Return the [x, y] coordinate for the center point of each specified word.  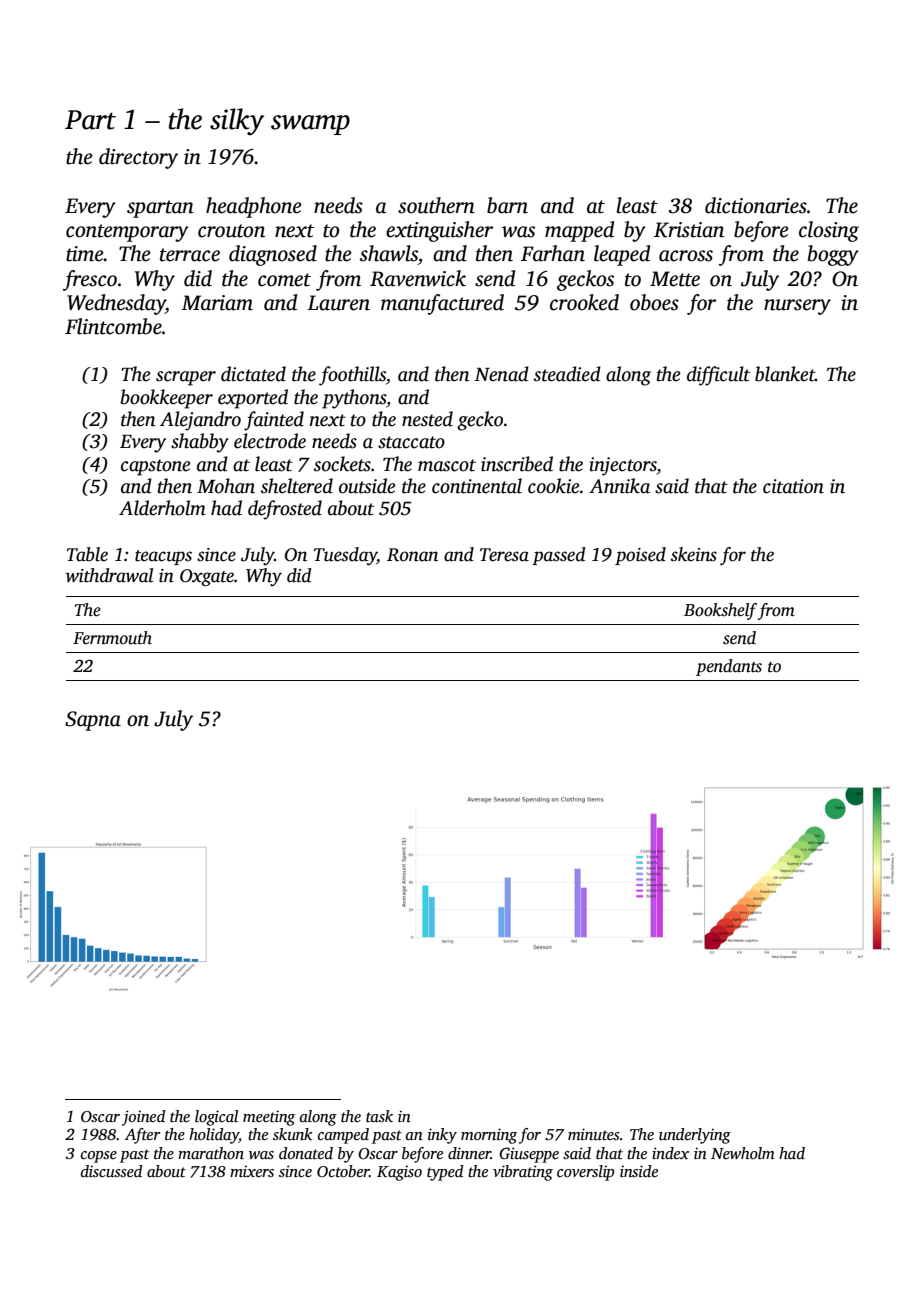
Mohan [226, 486]
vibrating [523, 1173]
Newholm [743, 1153]
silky [237, 122]
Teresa [504, 555]
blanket [785, 374]
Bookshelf [720, 611]
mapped [579, 231]
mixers [252, 1171]
